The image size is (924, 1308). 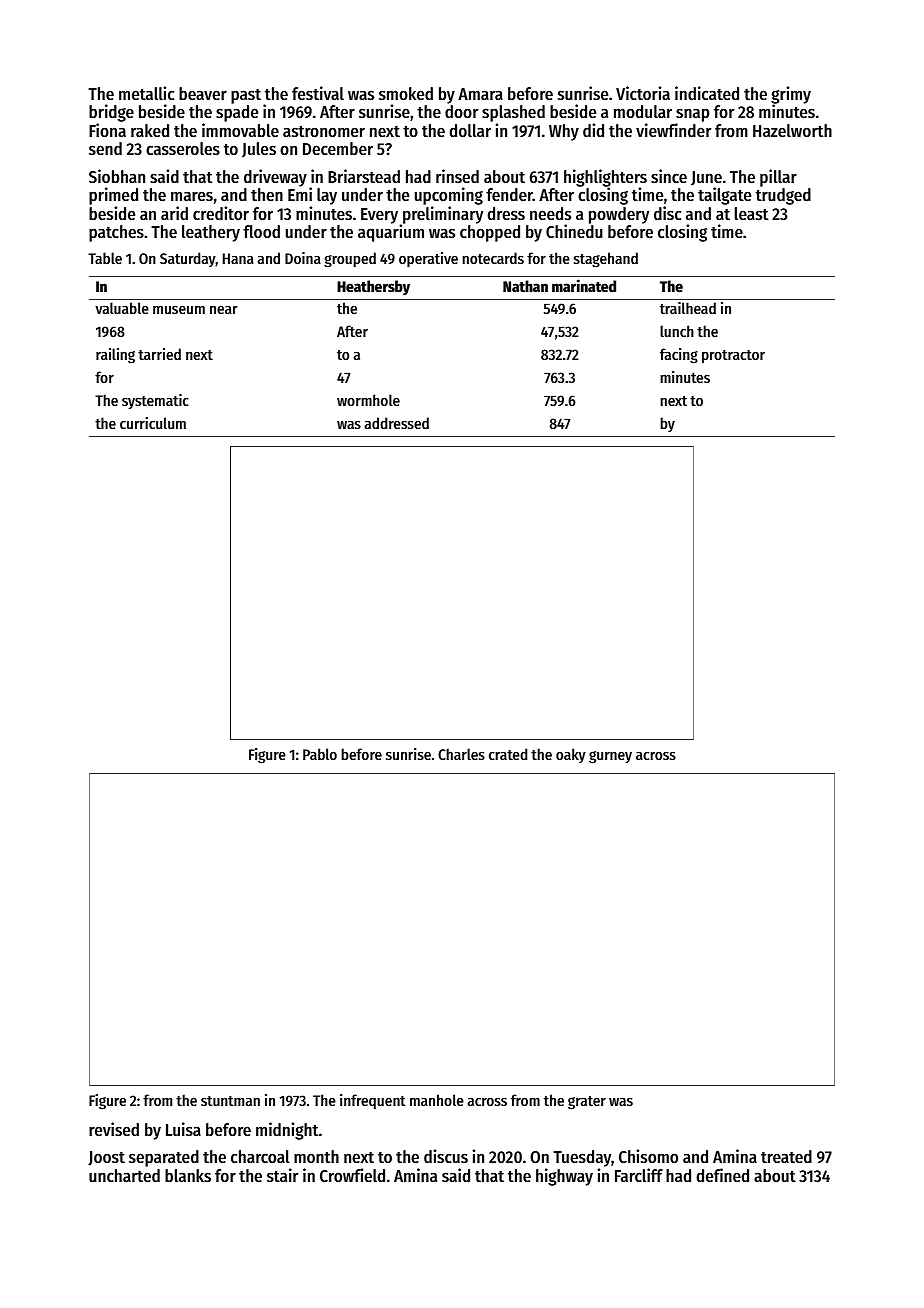 What do you see at coordinates (587, 1103) in the page?
I see `grater` at bounding box center [587, 1103].
